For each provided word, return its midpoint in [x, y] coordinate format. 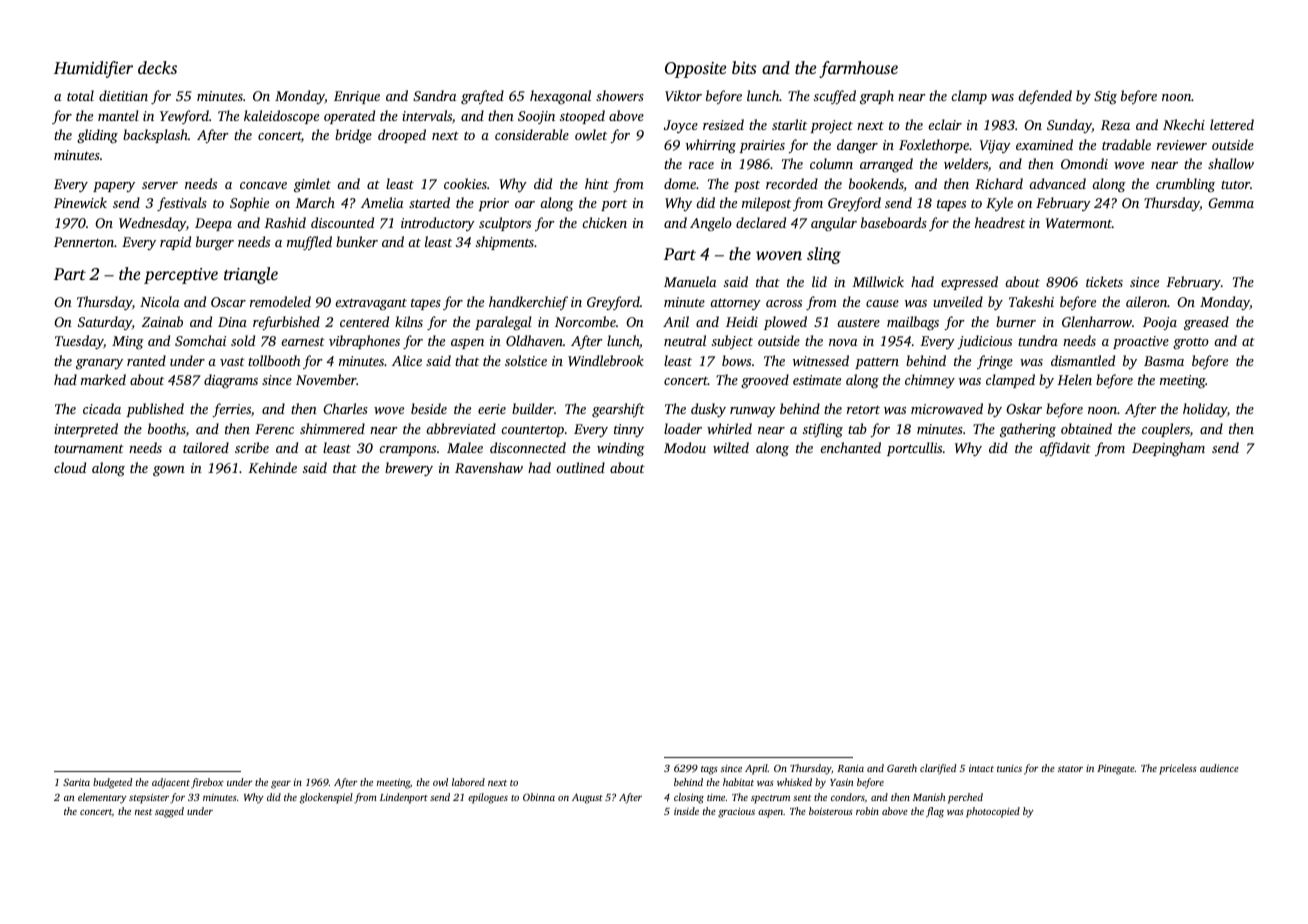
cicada [102, 408]
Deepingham [1168, 449]
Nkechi [1184, 124]
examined [1044, 144]
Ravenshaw [489, 467]
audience [1219, 768]
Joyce [681, 126]
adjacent [171, 783]
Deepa [213, 224]
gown [169, 471]
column [831, 163]
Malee [465, 447]
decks [157, 67]
